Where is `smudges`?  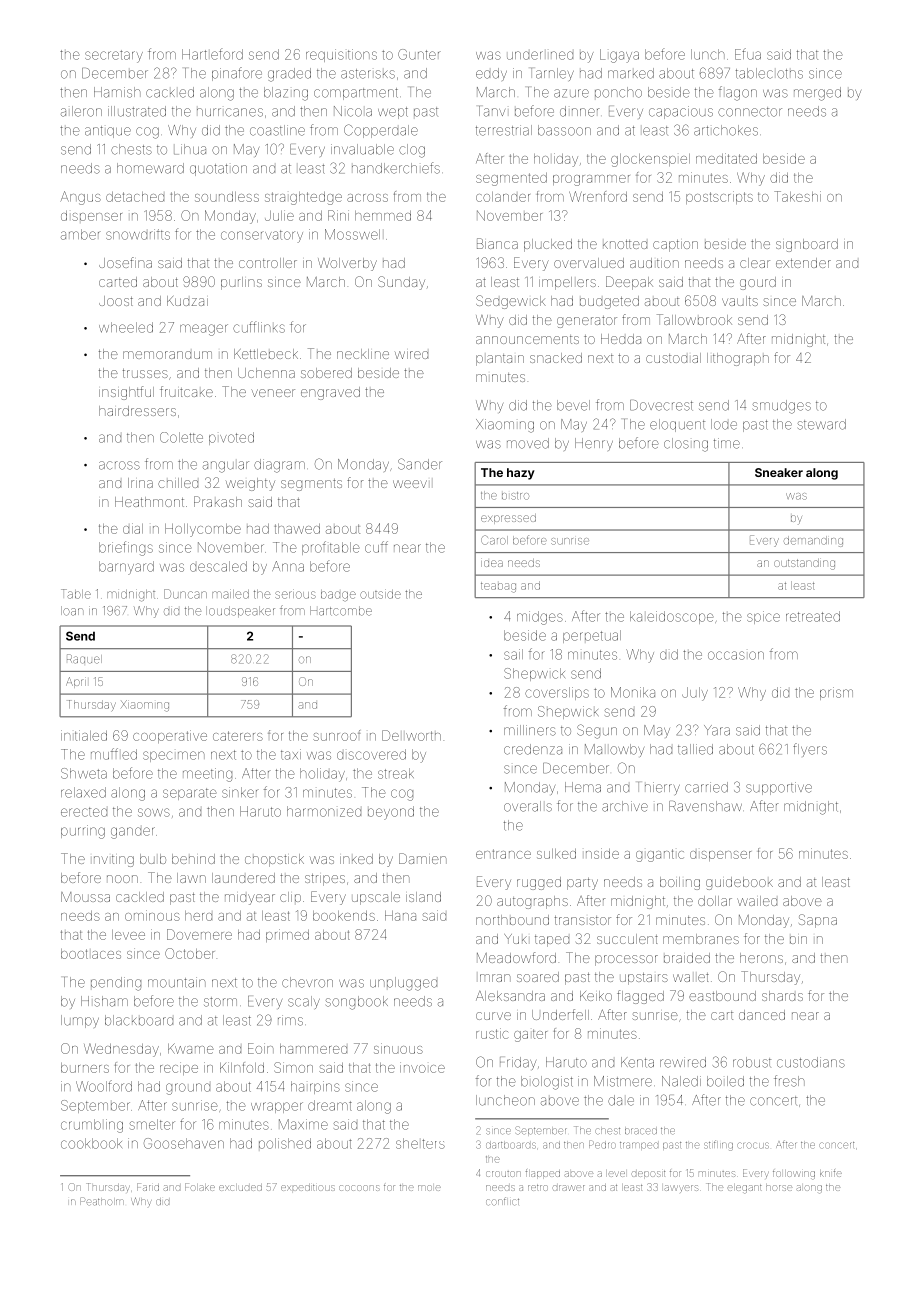
smudges is located at coordinates (782, 407).
